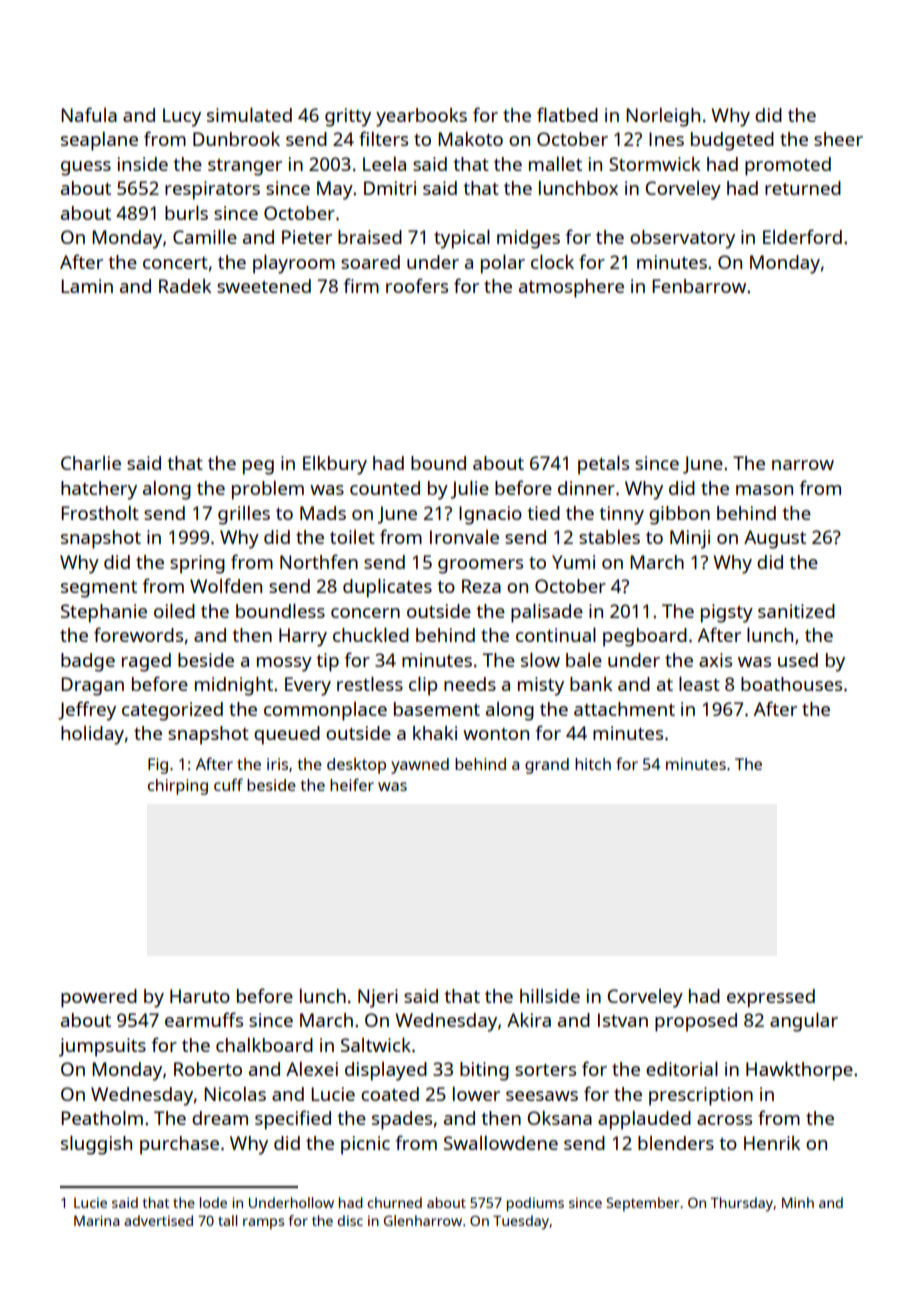 This screenshot has width=924, height=1311. I want to click on Fenbarrow, so click(699, 286).
